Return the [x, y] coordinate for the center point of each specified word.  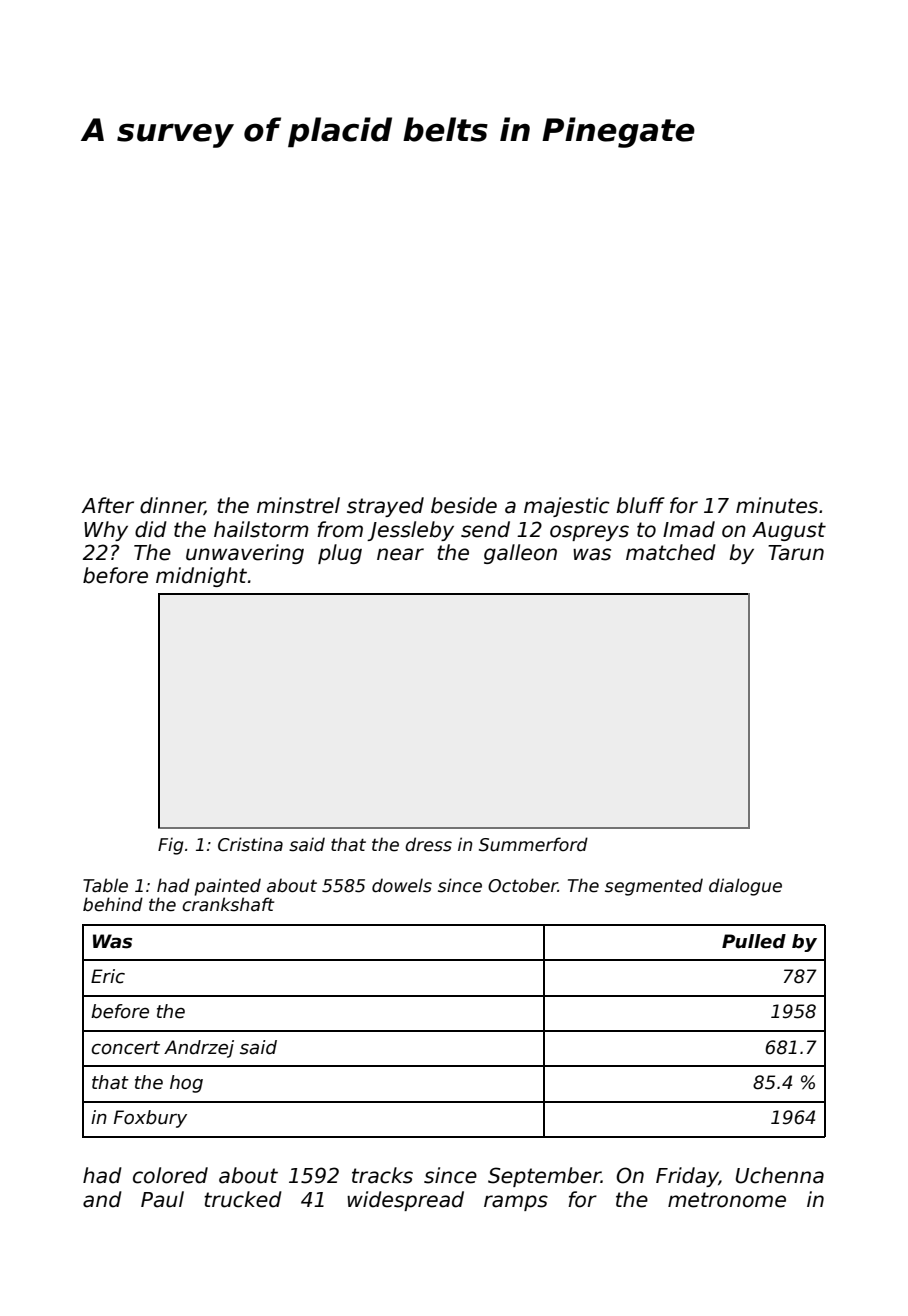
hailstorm [261, 529]
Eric [108, 976]
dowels [402, 885]
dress [428, 844]
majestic [567, 507]
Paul [162, 1199]
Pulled [754, 941]
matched [671, 552]
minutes [777, 505]
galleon [520, 554]
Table [105, 885]
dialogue [745, 887]
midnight [201, 577]
